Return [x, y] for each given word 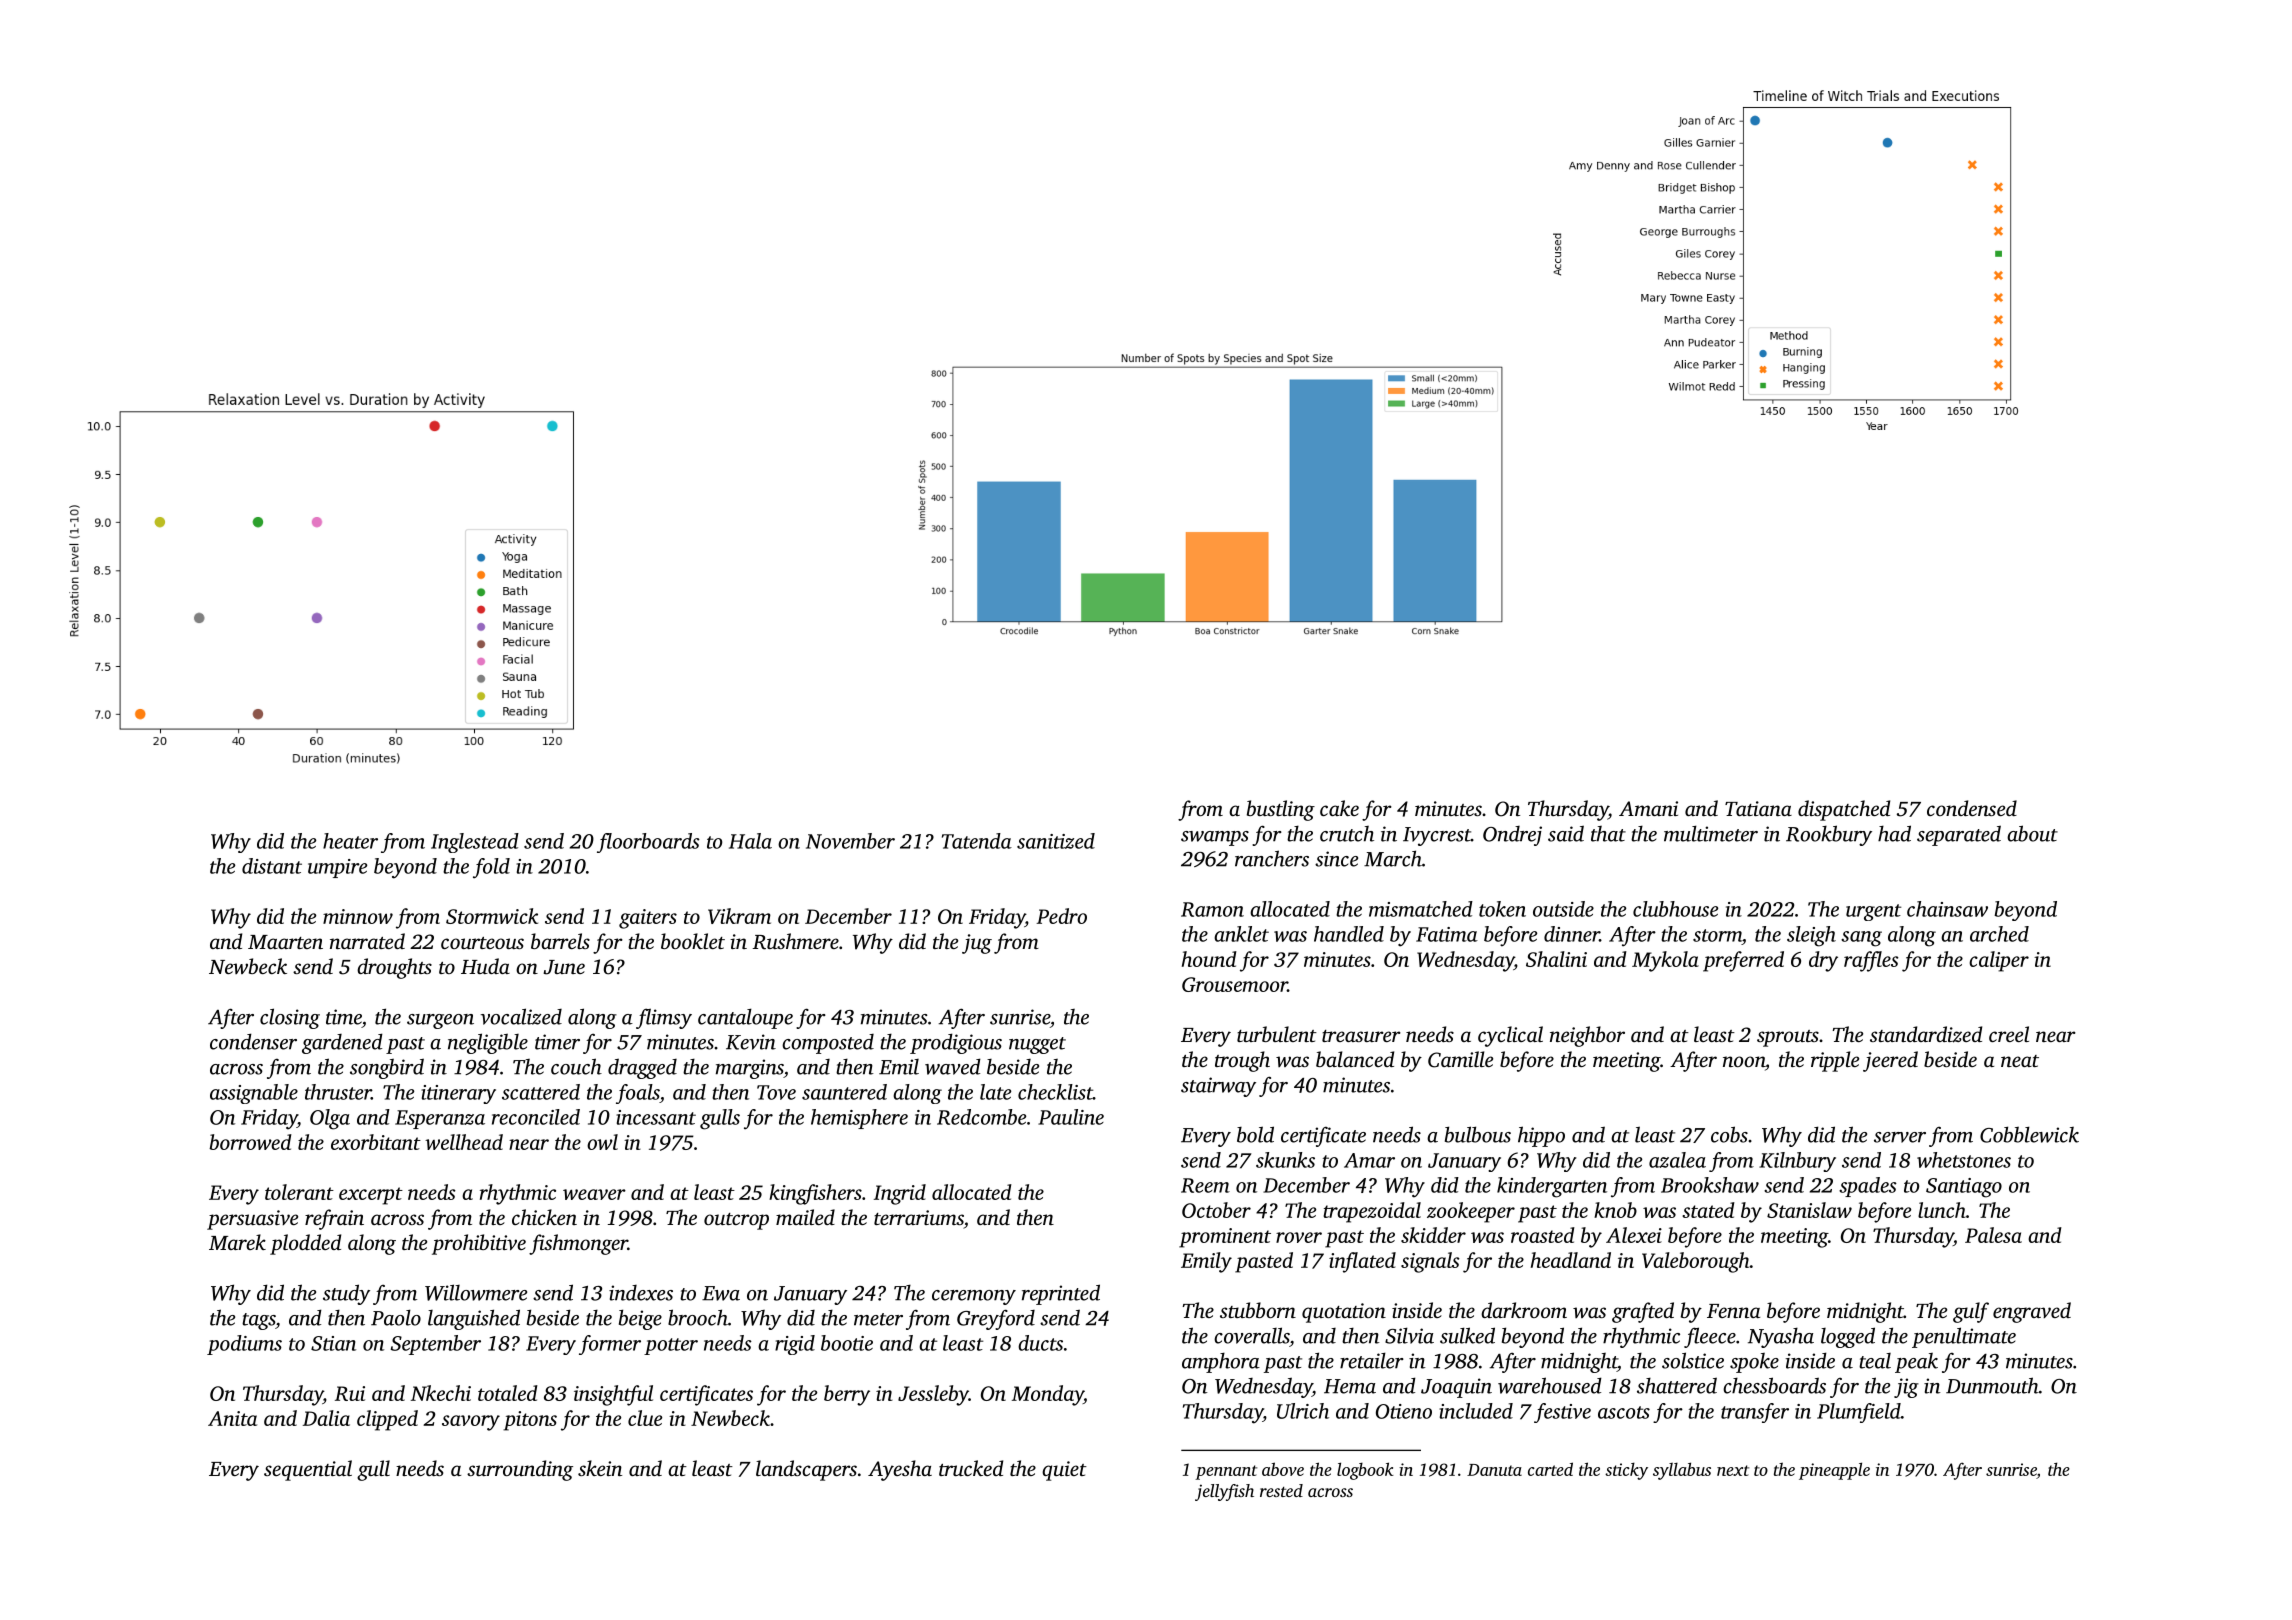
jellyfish [1224, 1492]
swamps [1215, 838]
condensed [1972, 808]
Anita [232, 1418]
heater [350, 841]
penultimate [1964, 1337]
